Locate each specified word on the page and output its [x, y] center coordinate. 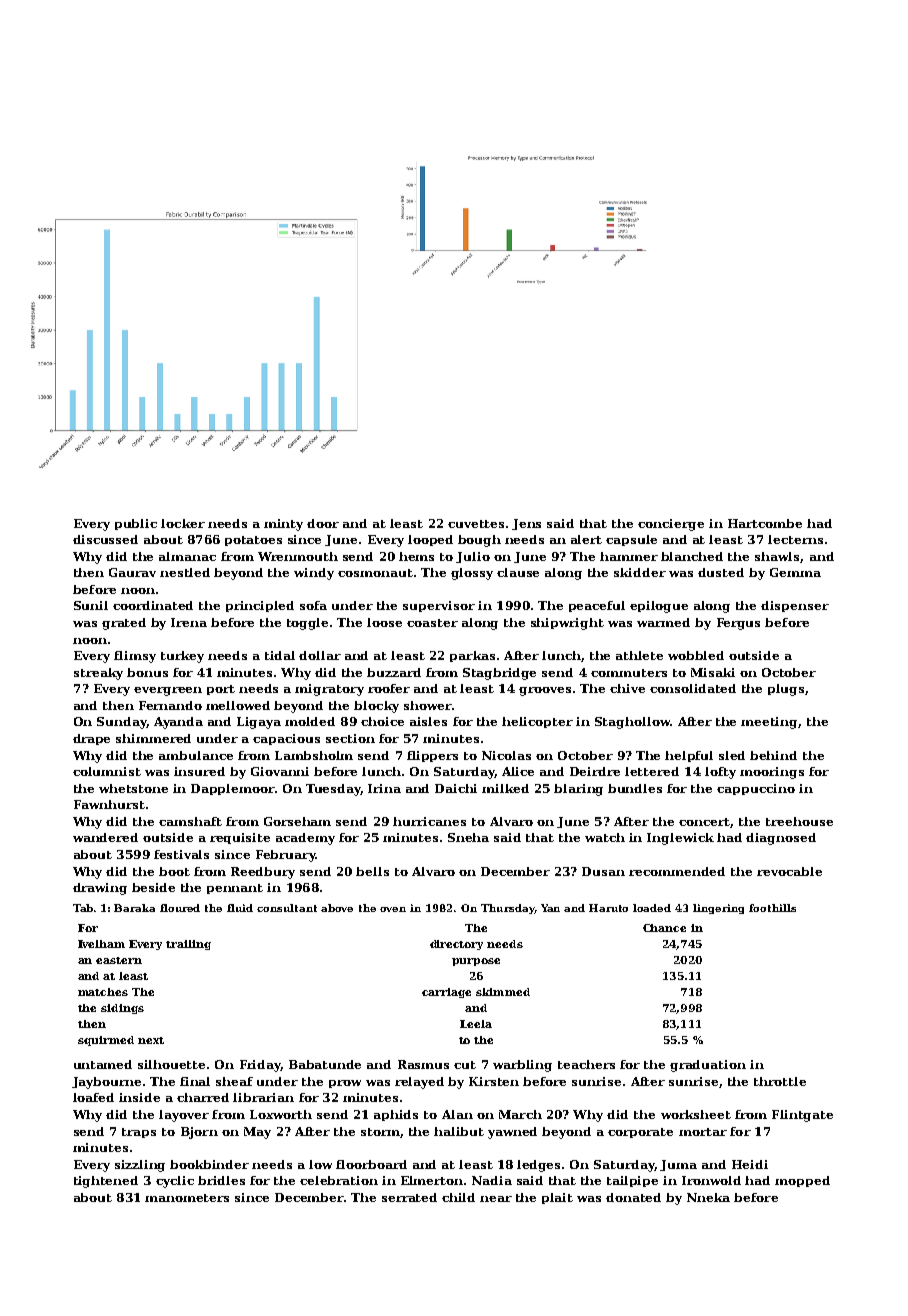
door [323, 523]
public [136, 524]
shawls [777, 556]
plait [557, 1198]
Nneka [708, 1197]
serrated [409, 1197]
